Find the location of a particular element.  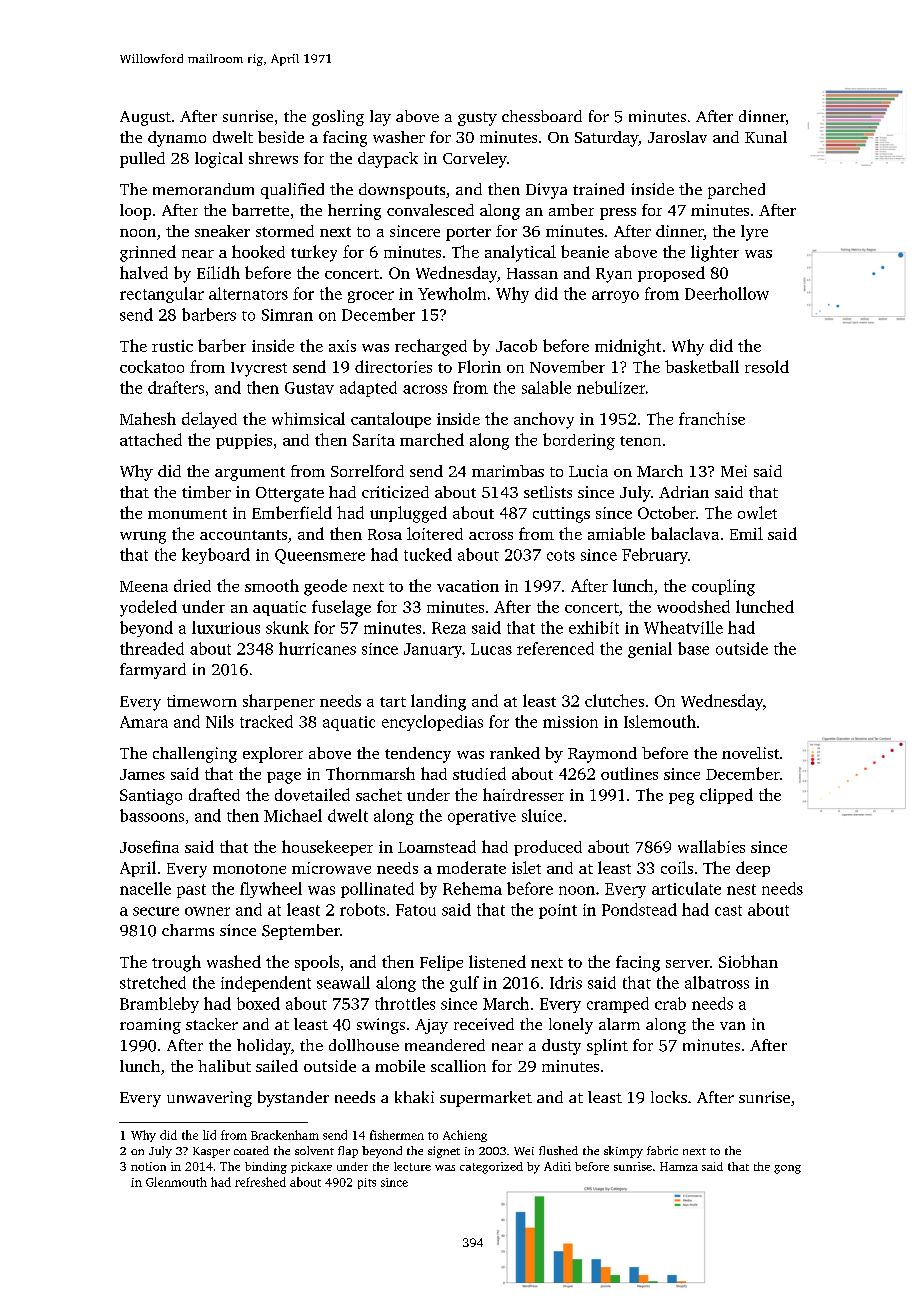

Felipe is located at coordinates (441, 963).
